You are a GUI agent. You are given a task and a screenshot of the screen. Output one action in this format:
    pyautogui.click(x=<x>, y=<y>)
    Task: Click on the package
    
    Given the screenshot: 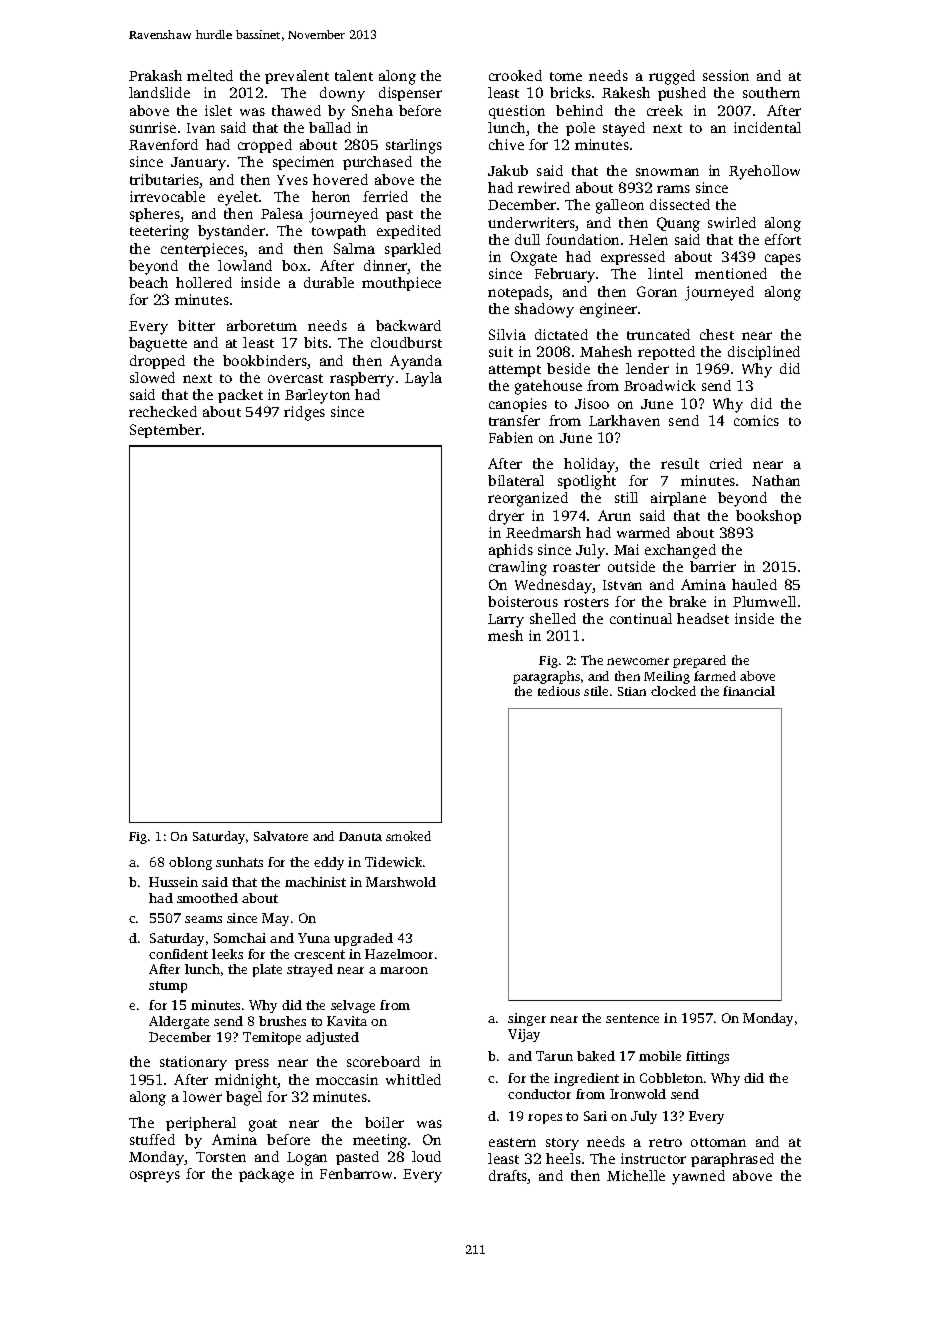 What is the action you would take?
    pyautogui.click(x=266, y=1175)
